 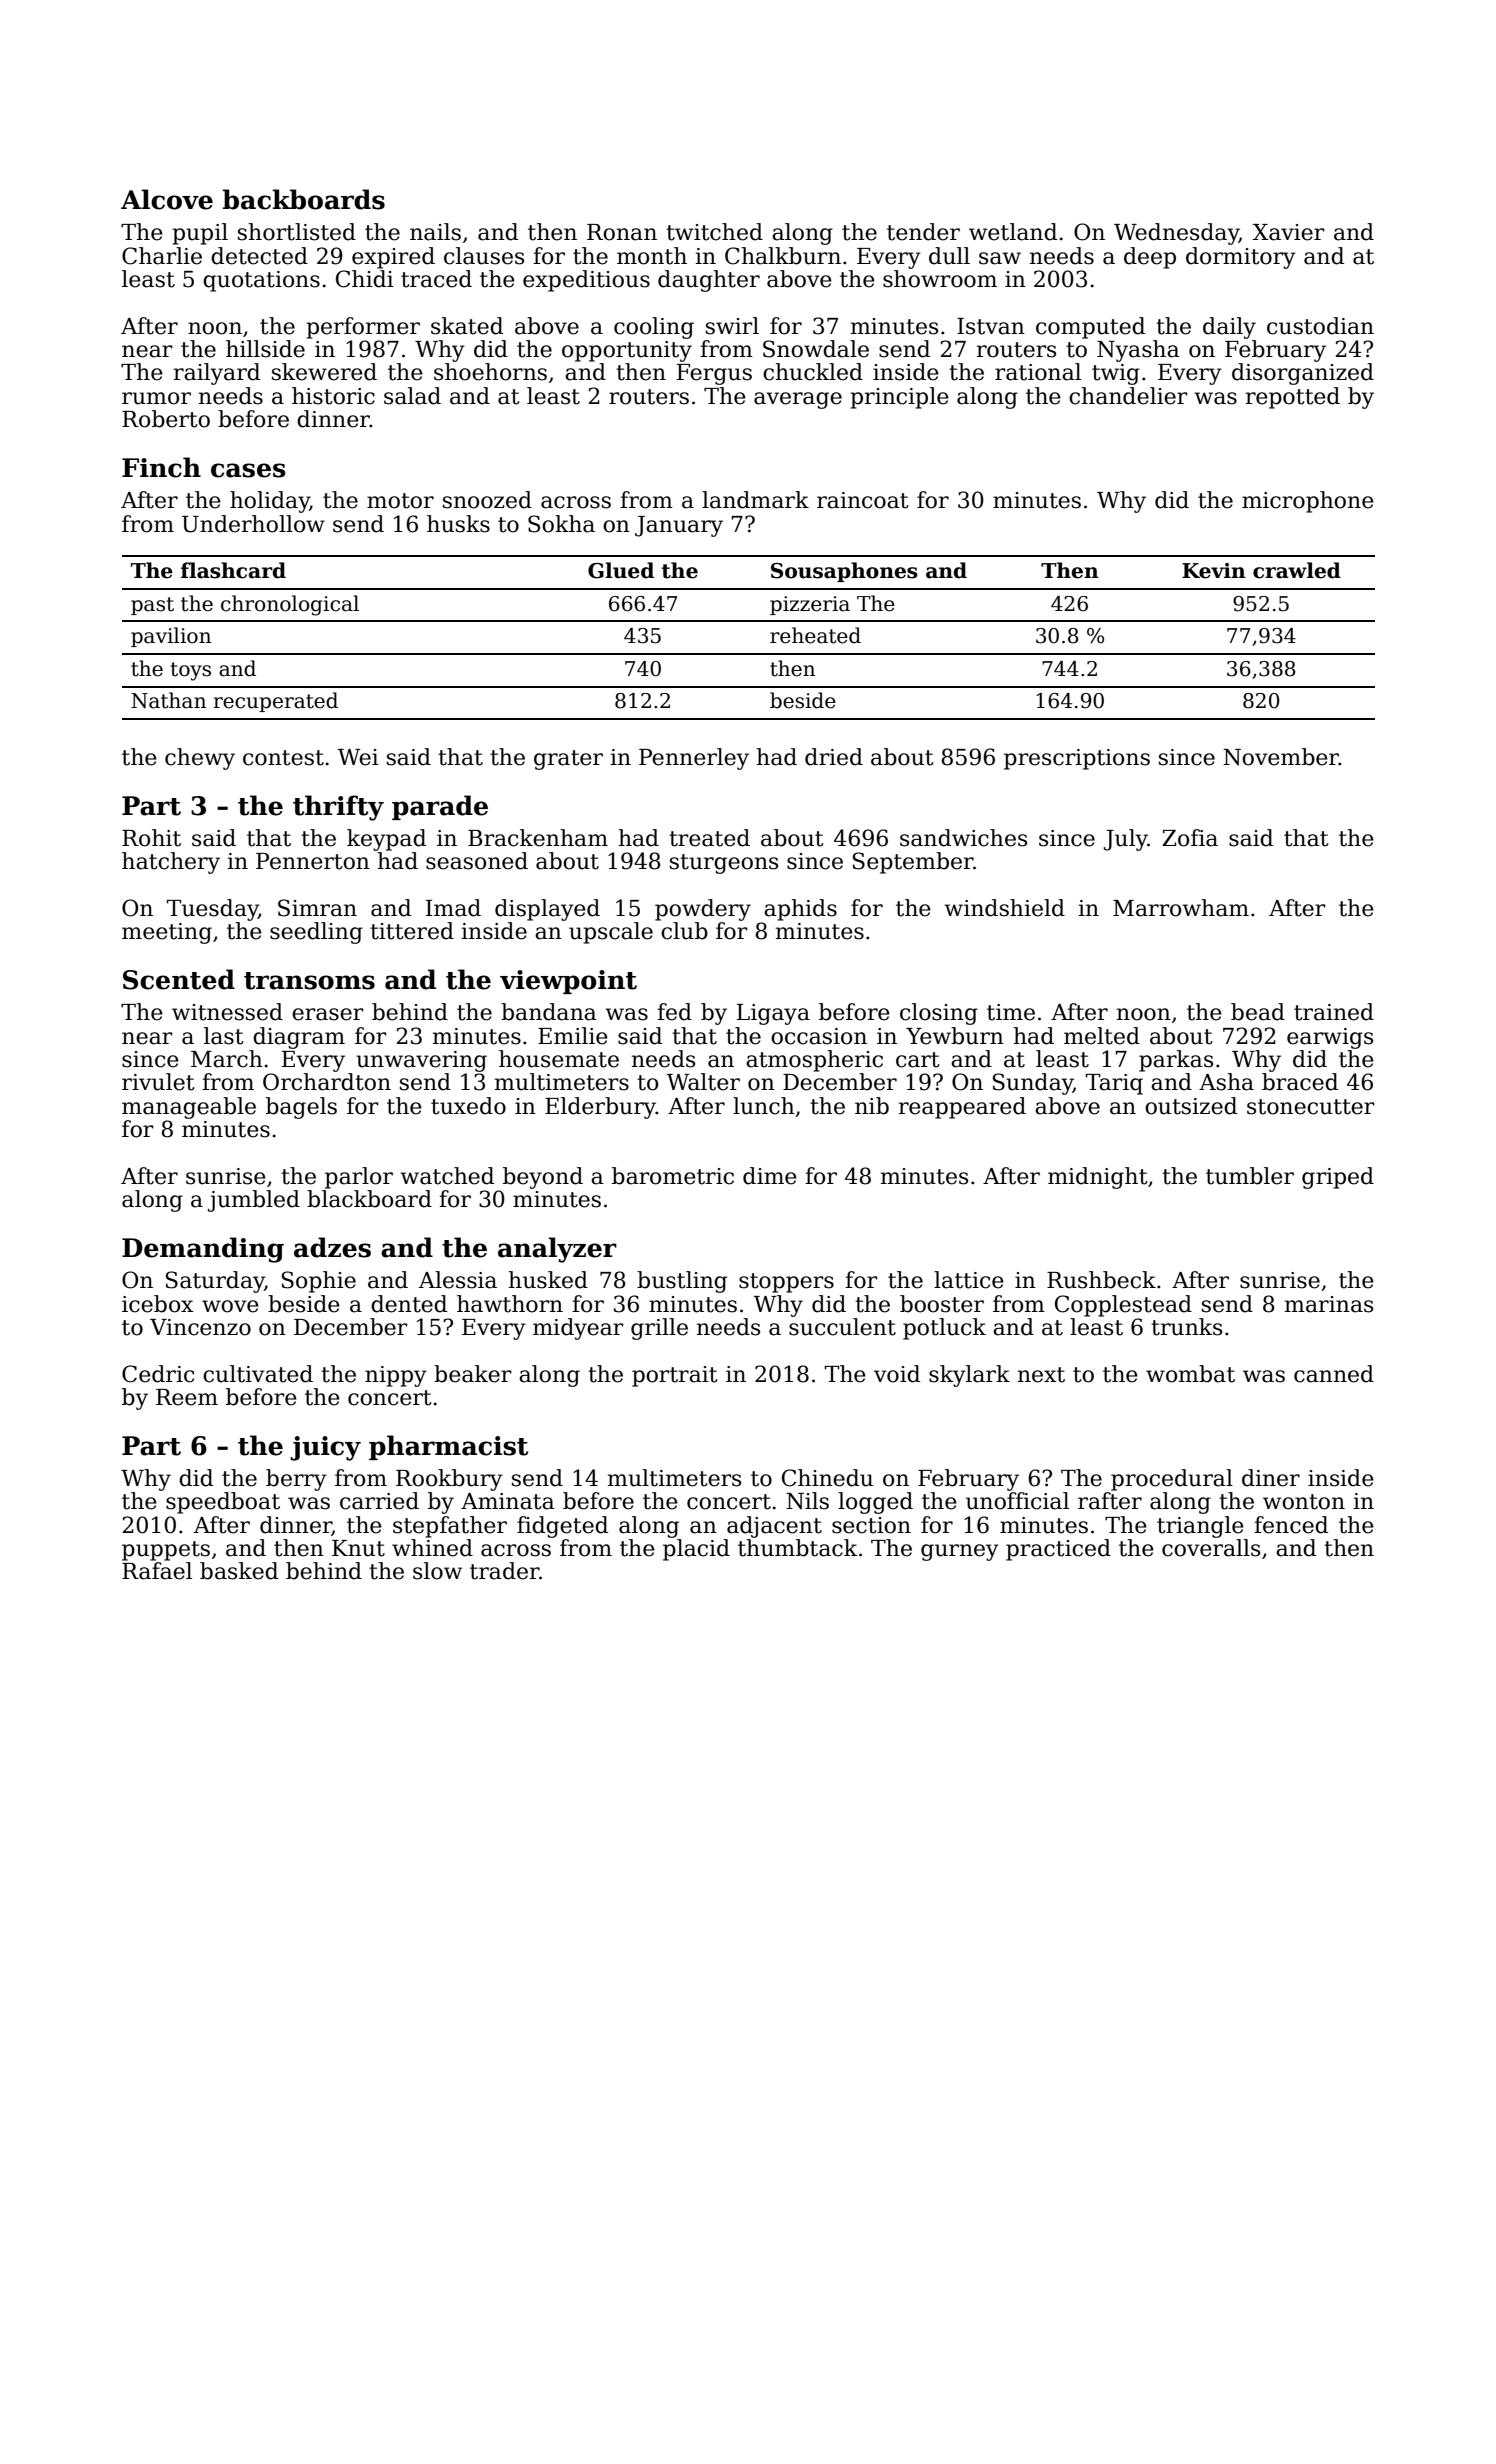 What do you see at coordinates (189, 1108) in the screenshot?
I see `manageable` at bounding box center [189, 1108].
